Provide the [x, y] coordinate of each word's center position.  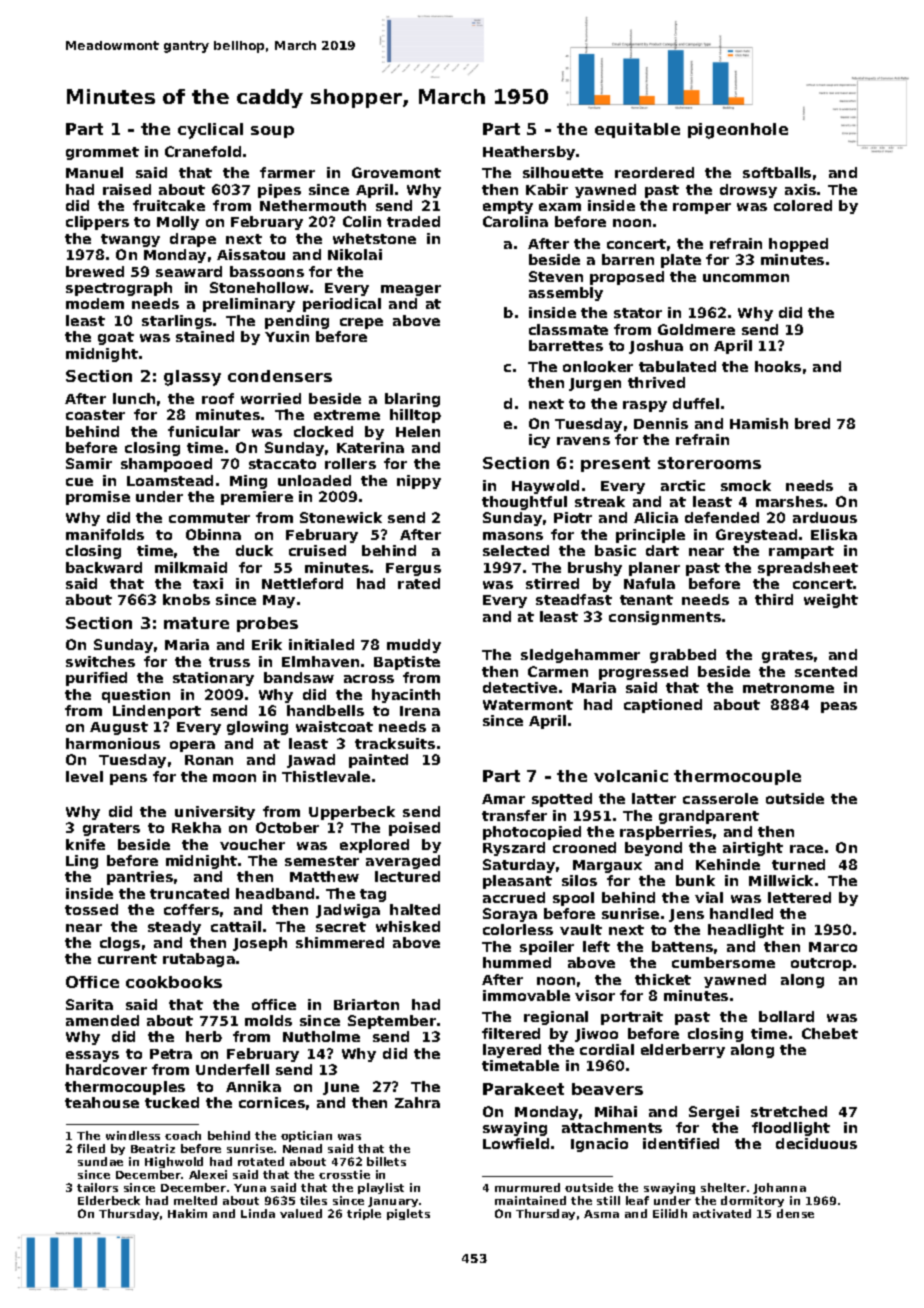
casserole [720, 798]
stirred [552, 583]
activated [722, 1213]
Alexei [208, 1174]
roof [218, 398]
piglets [408, 1214]
